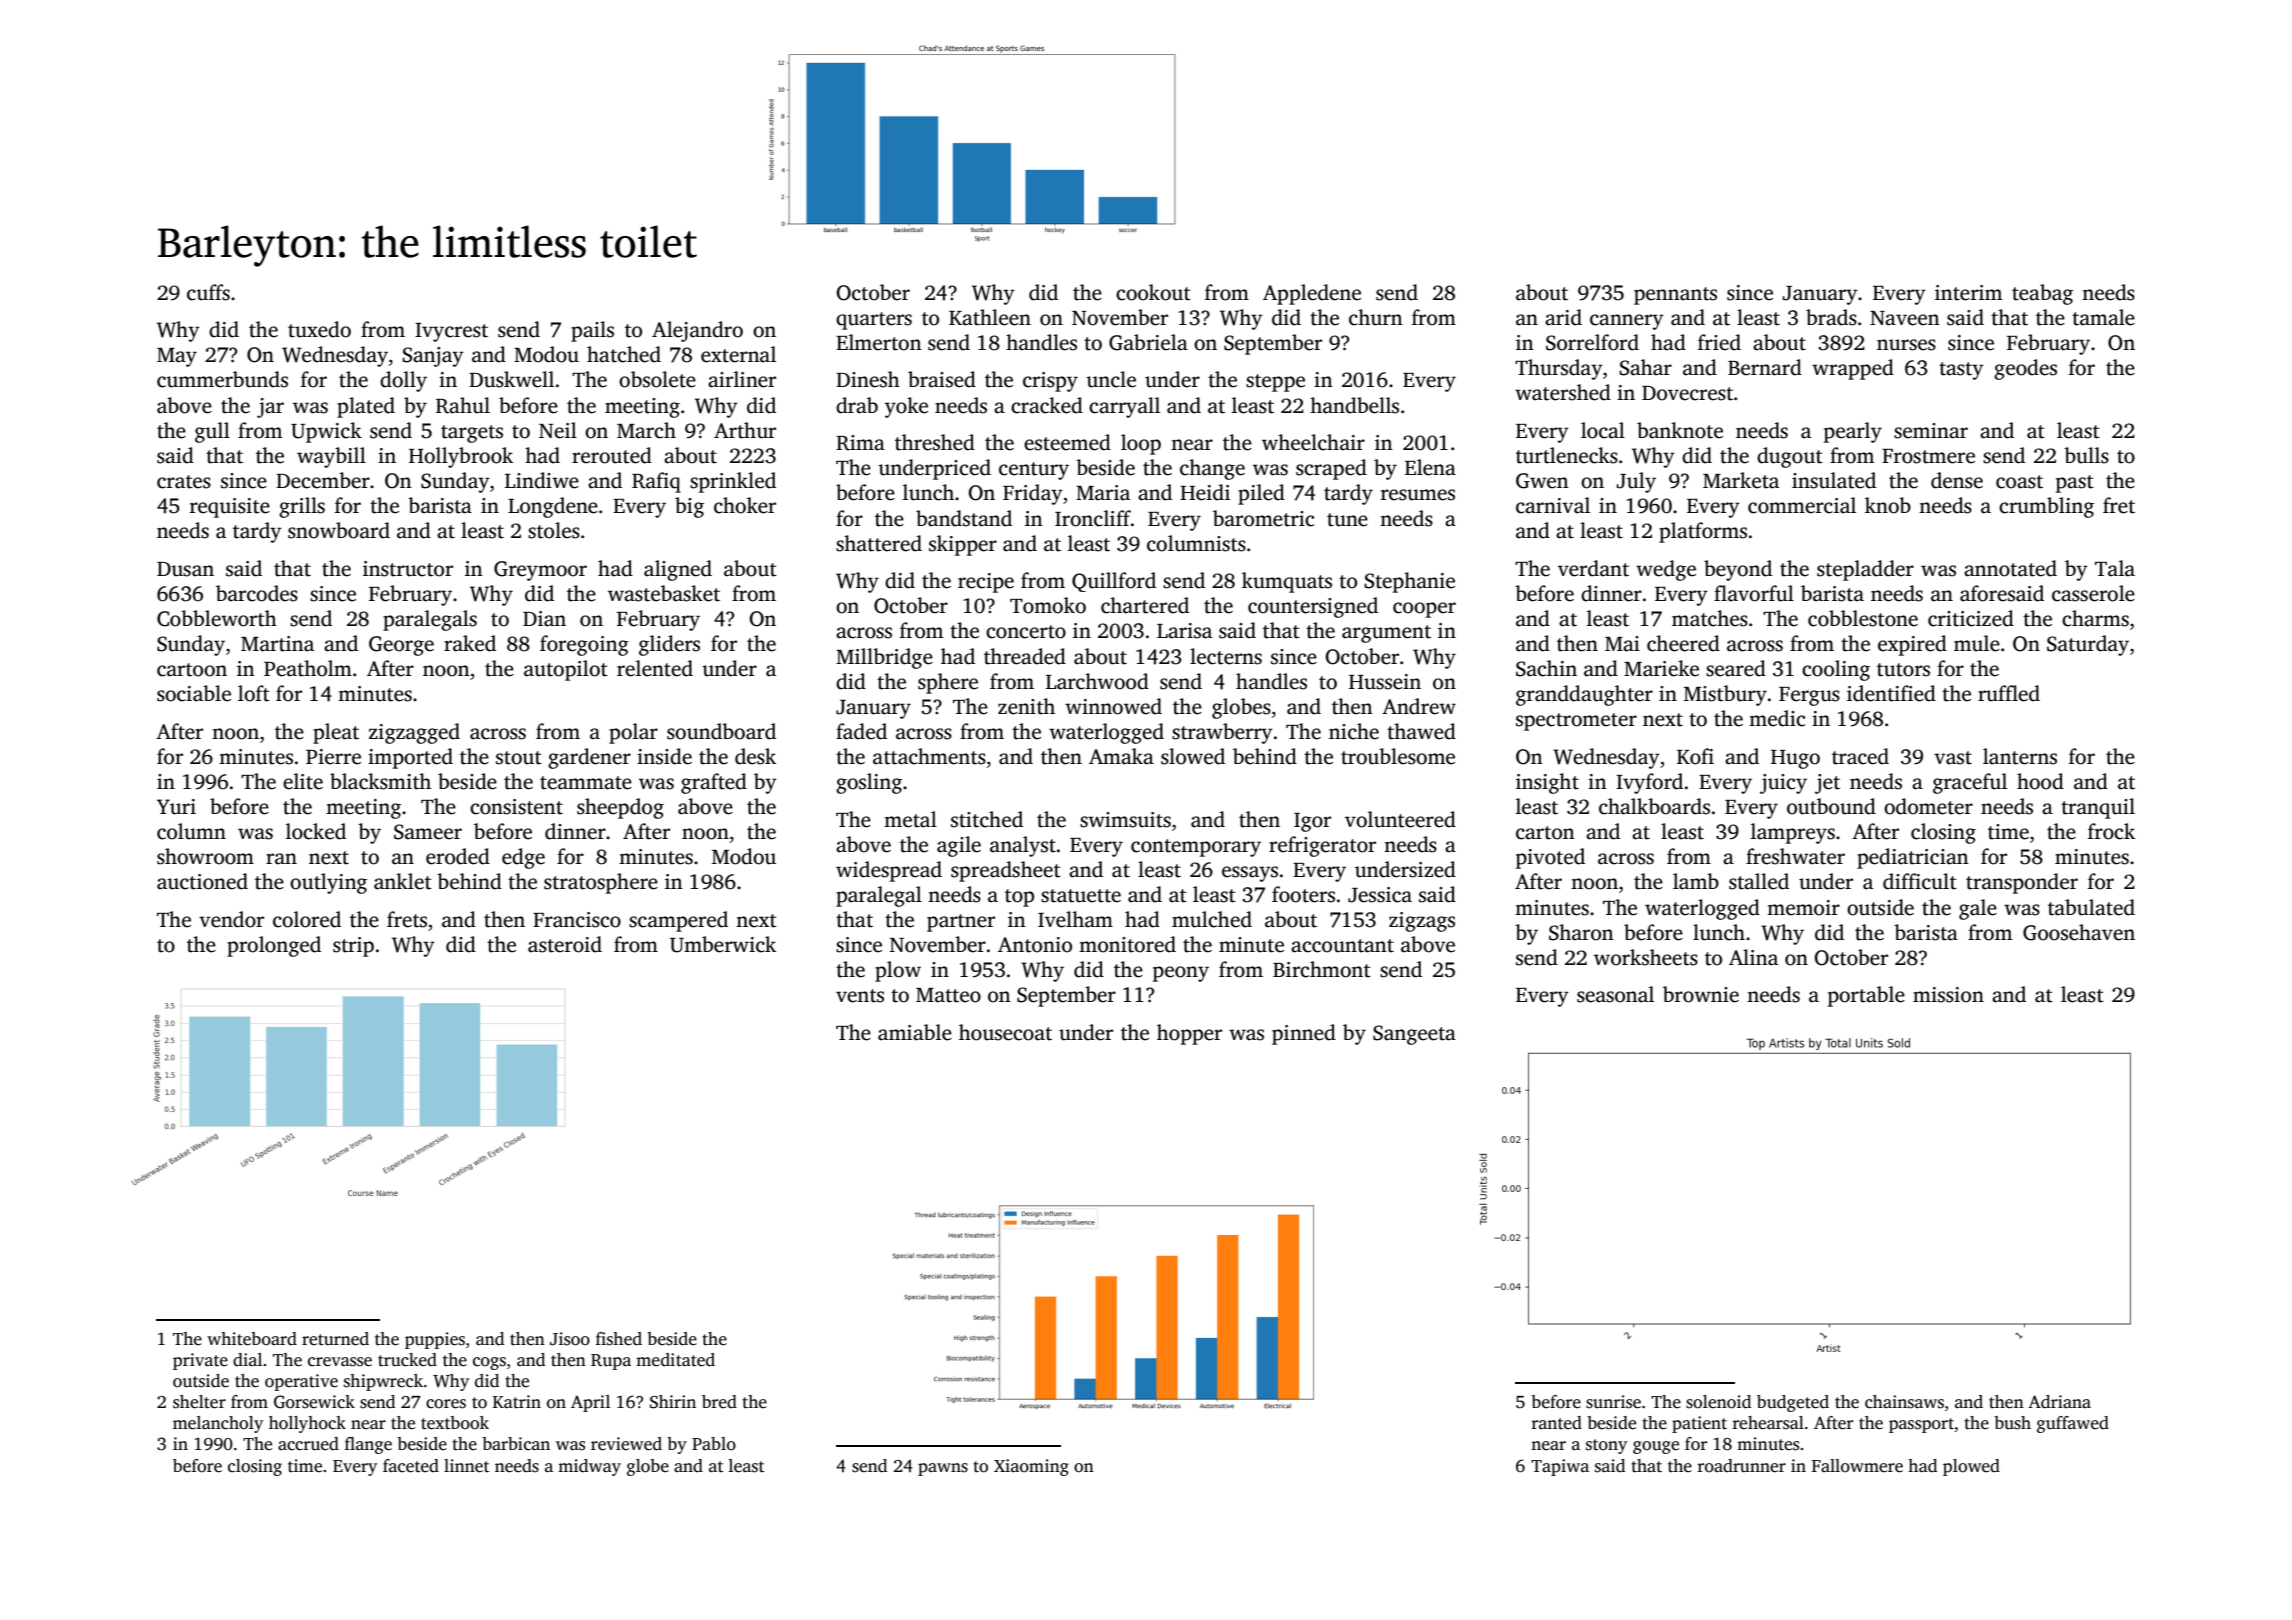 The image size is (2292, 1620). Describe the element at coordinates (1312, 294) in the screenshot. I see `Appledene` at that location.
